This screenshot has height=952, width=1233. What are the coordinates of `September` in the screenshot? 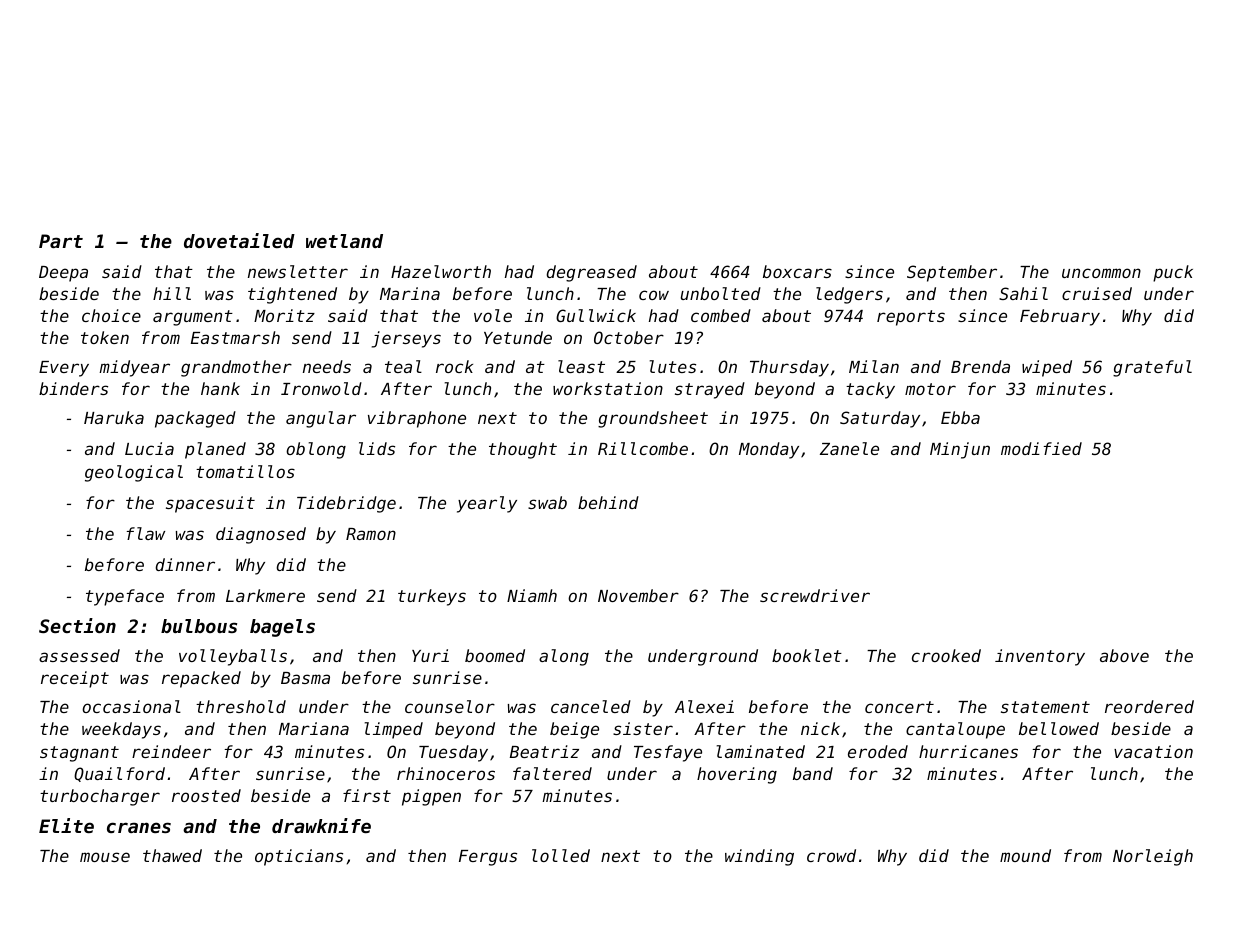 It's located at (952, 273).
